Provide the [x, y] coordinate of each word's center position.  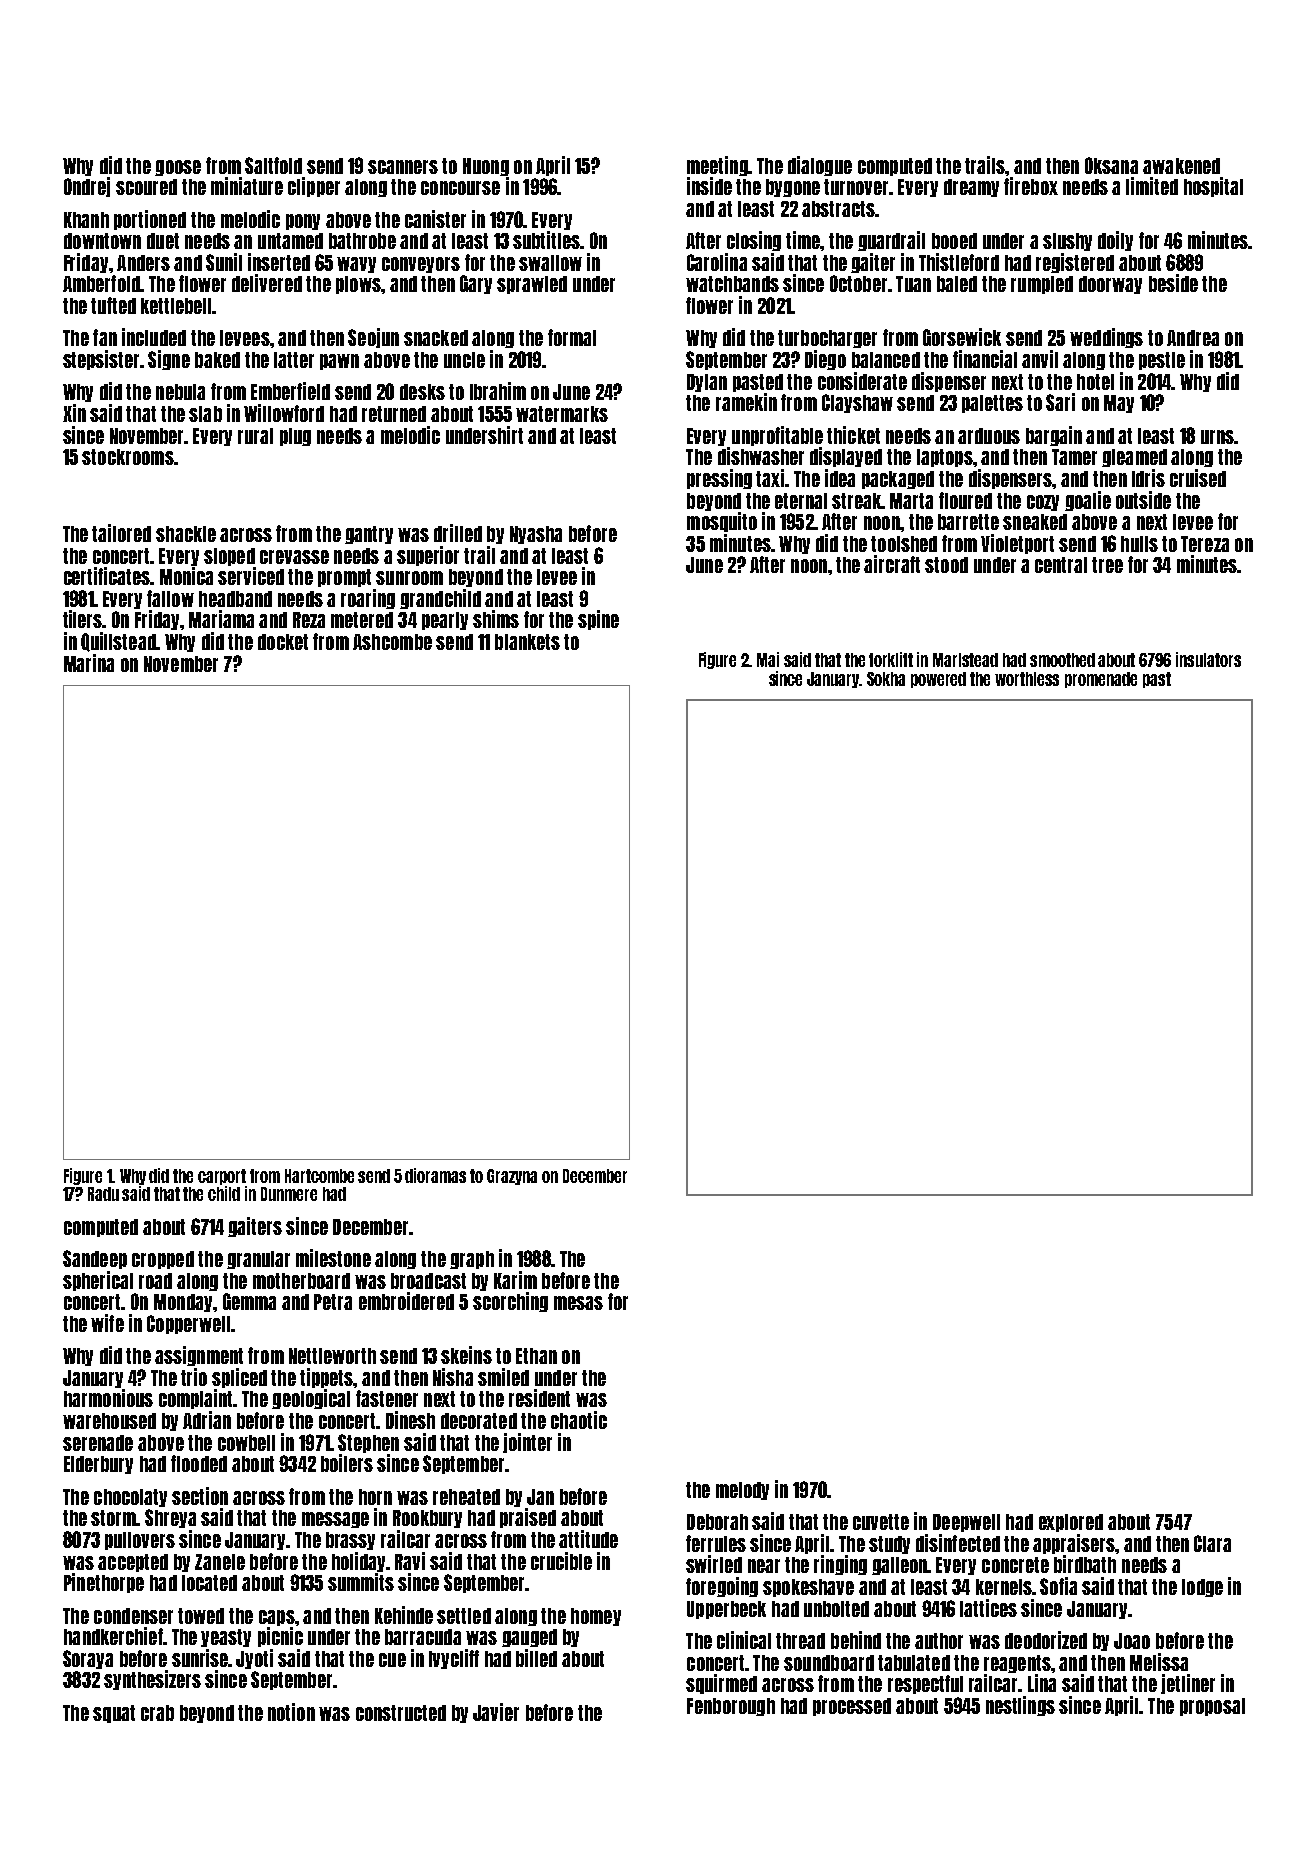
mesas [578, 1303]
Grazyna [512, 1177]
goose [178, 168]
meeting [717, 166]
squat [114, 1714]
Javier [496, 1712]
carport [222, 1177]
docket [283, 642]
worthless [1027, 679]
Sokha [886, 679]
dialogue [820, 166]
